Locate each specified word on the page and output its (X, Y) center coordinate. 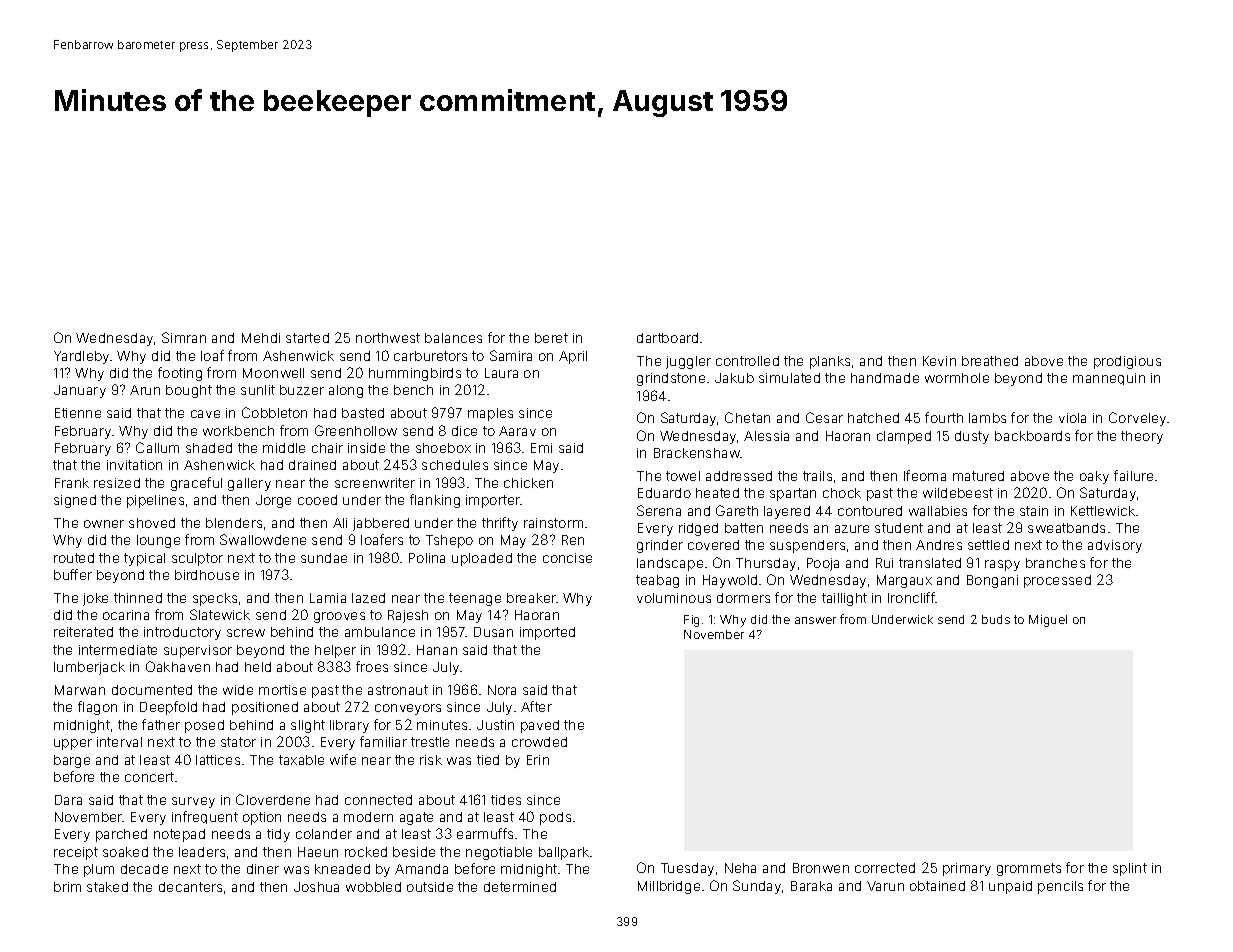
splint (1130, 869)
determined (520, 887)
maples (490, 414)
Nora (502, 690)
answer (815, 620)
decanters (190, 887)
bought (189, 391)
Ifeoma (925, 475)
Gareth (737, 510)
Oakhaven (178, 666)
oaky (1094, 477)
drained (312, 465)
